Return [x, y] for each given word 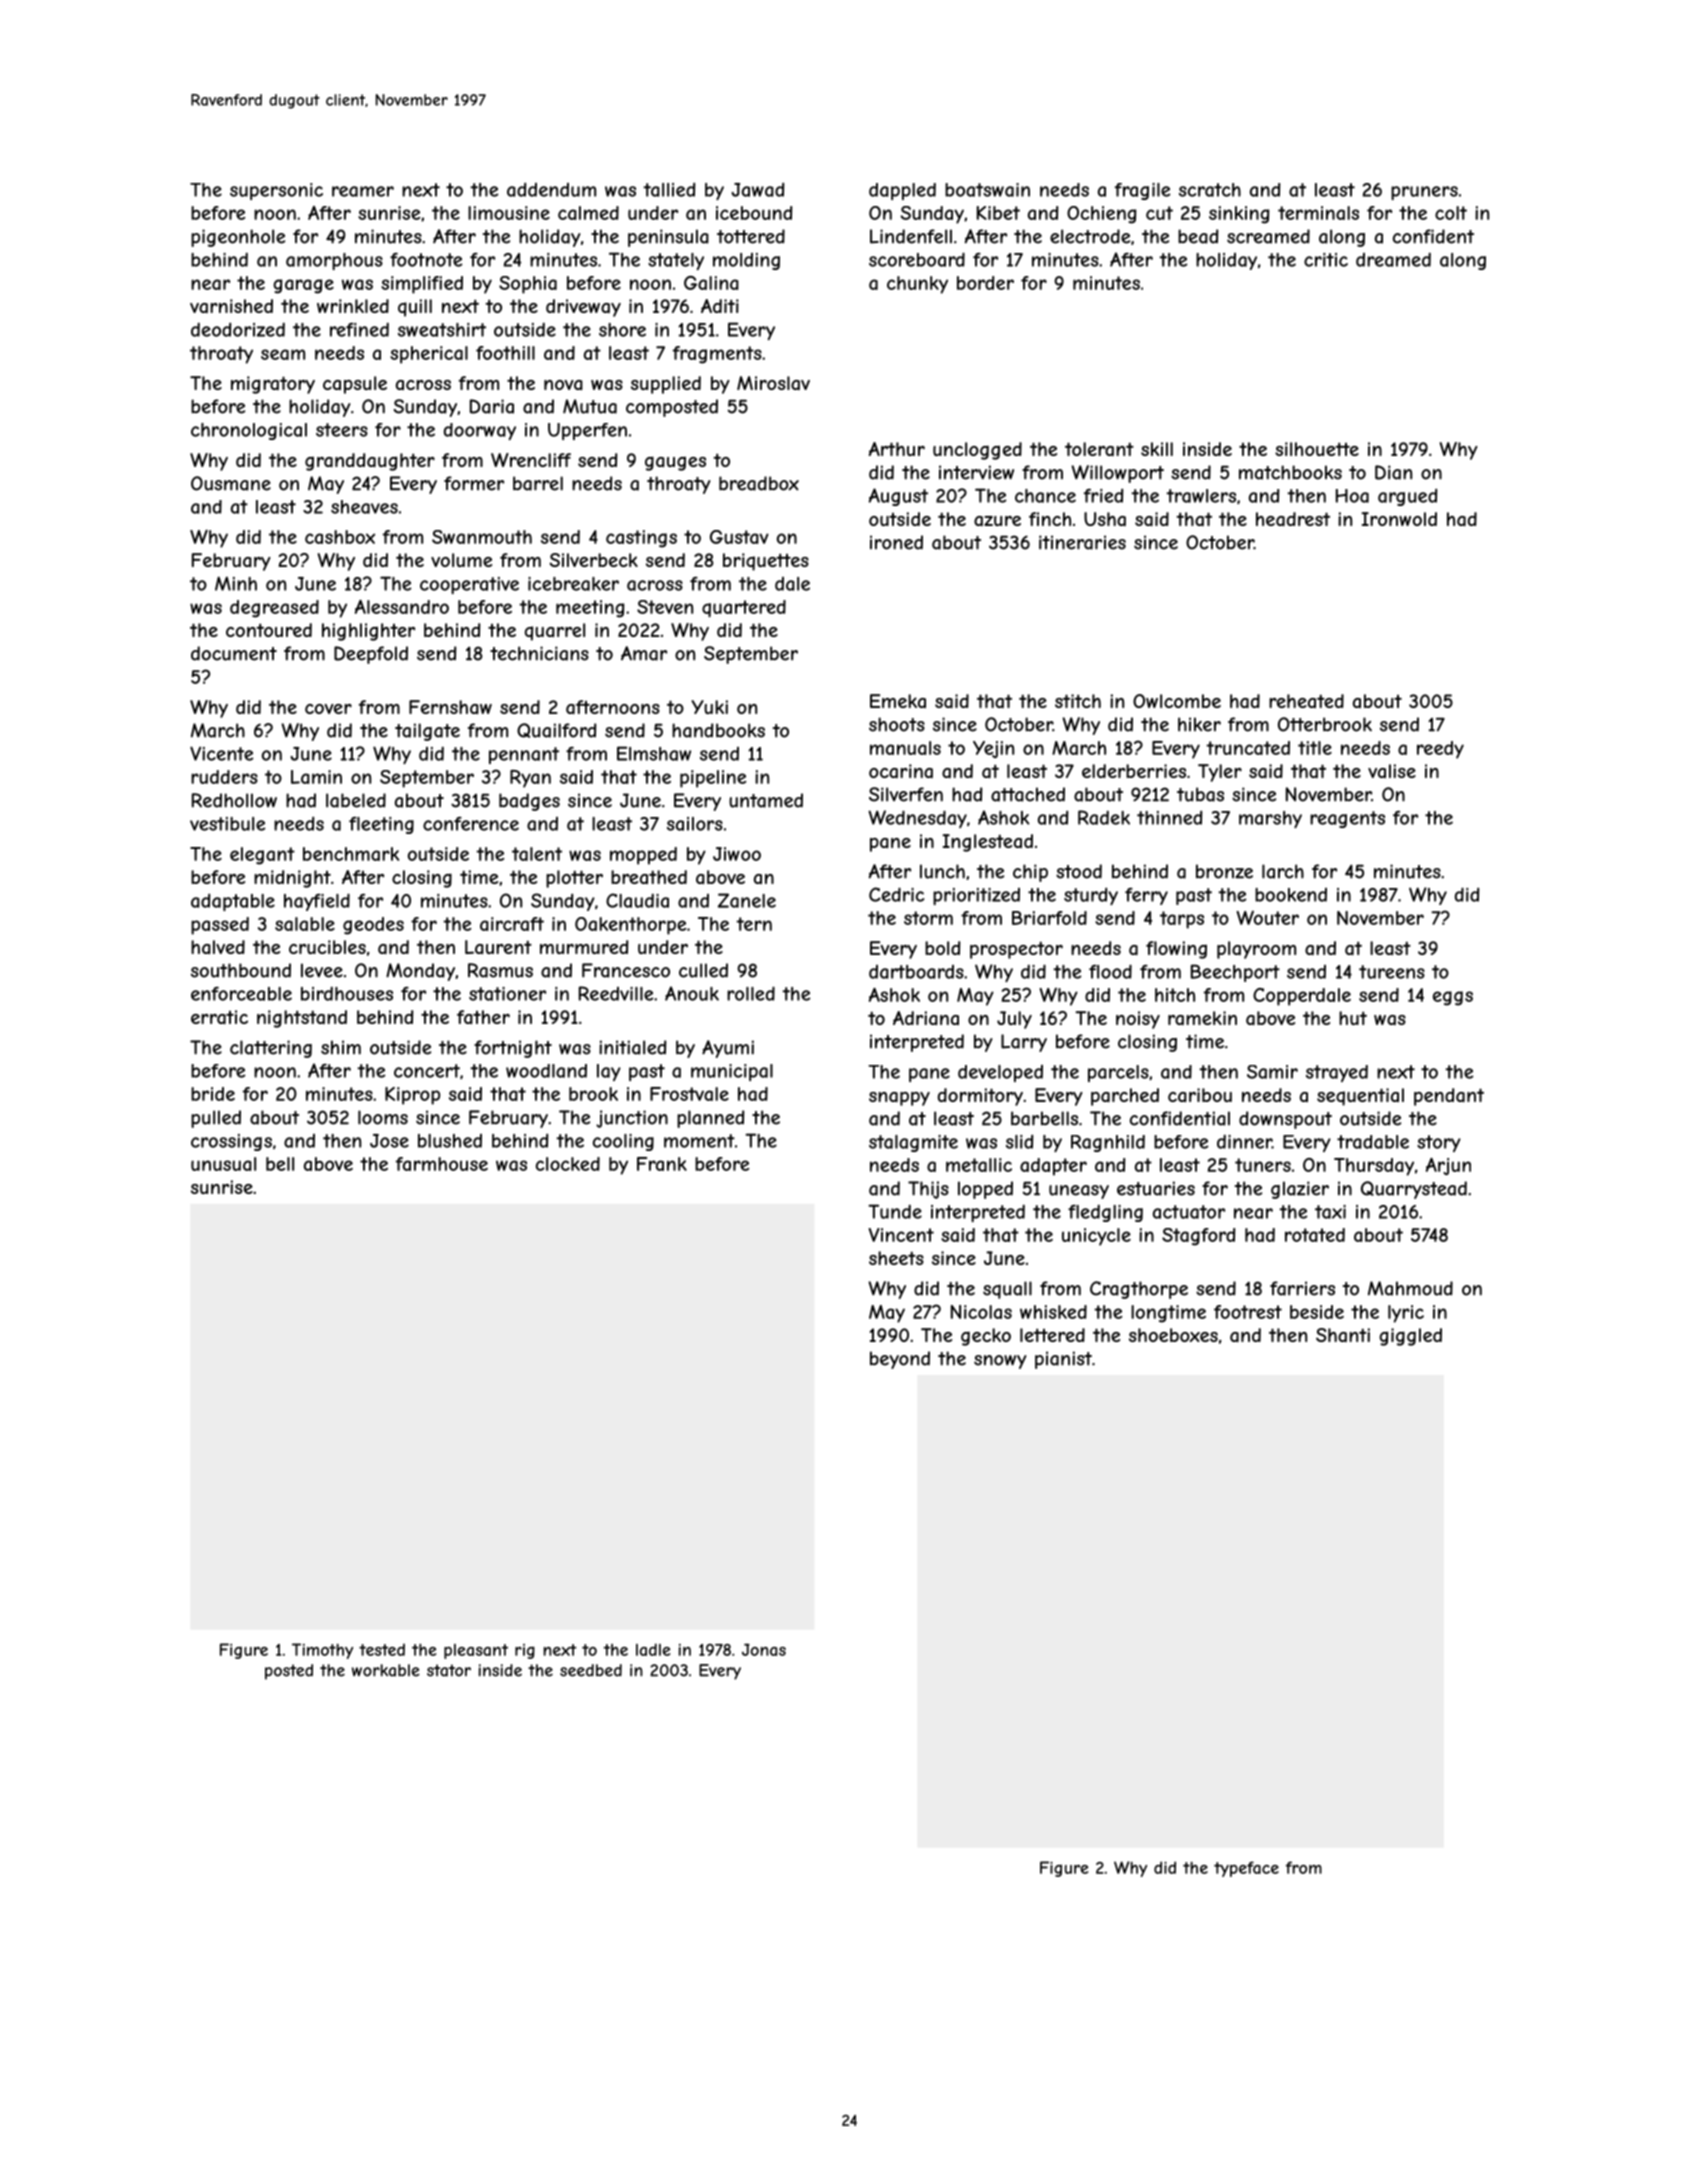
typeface [1246, 1869]
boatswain [987, 190]
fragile [1143, 191]
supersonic [276, 191]
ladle [653, 1649]
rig [525, 1651]
